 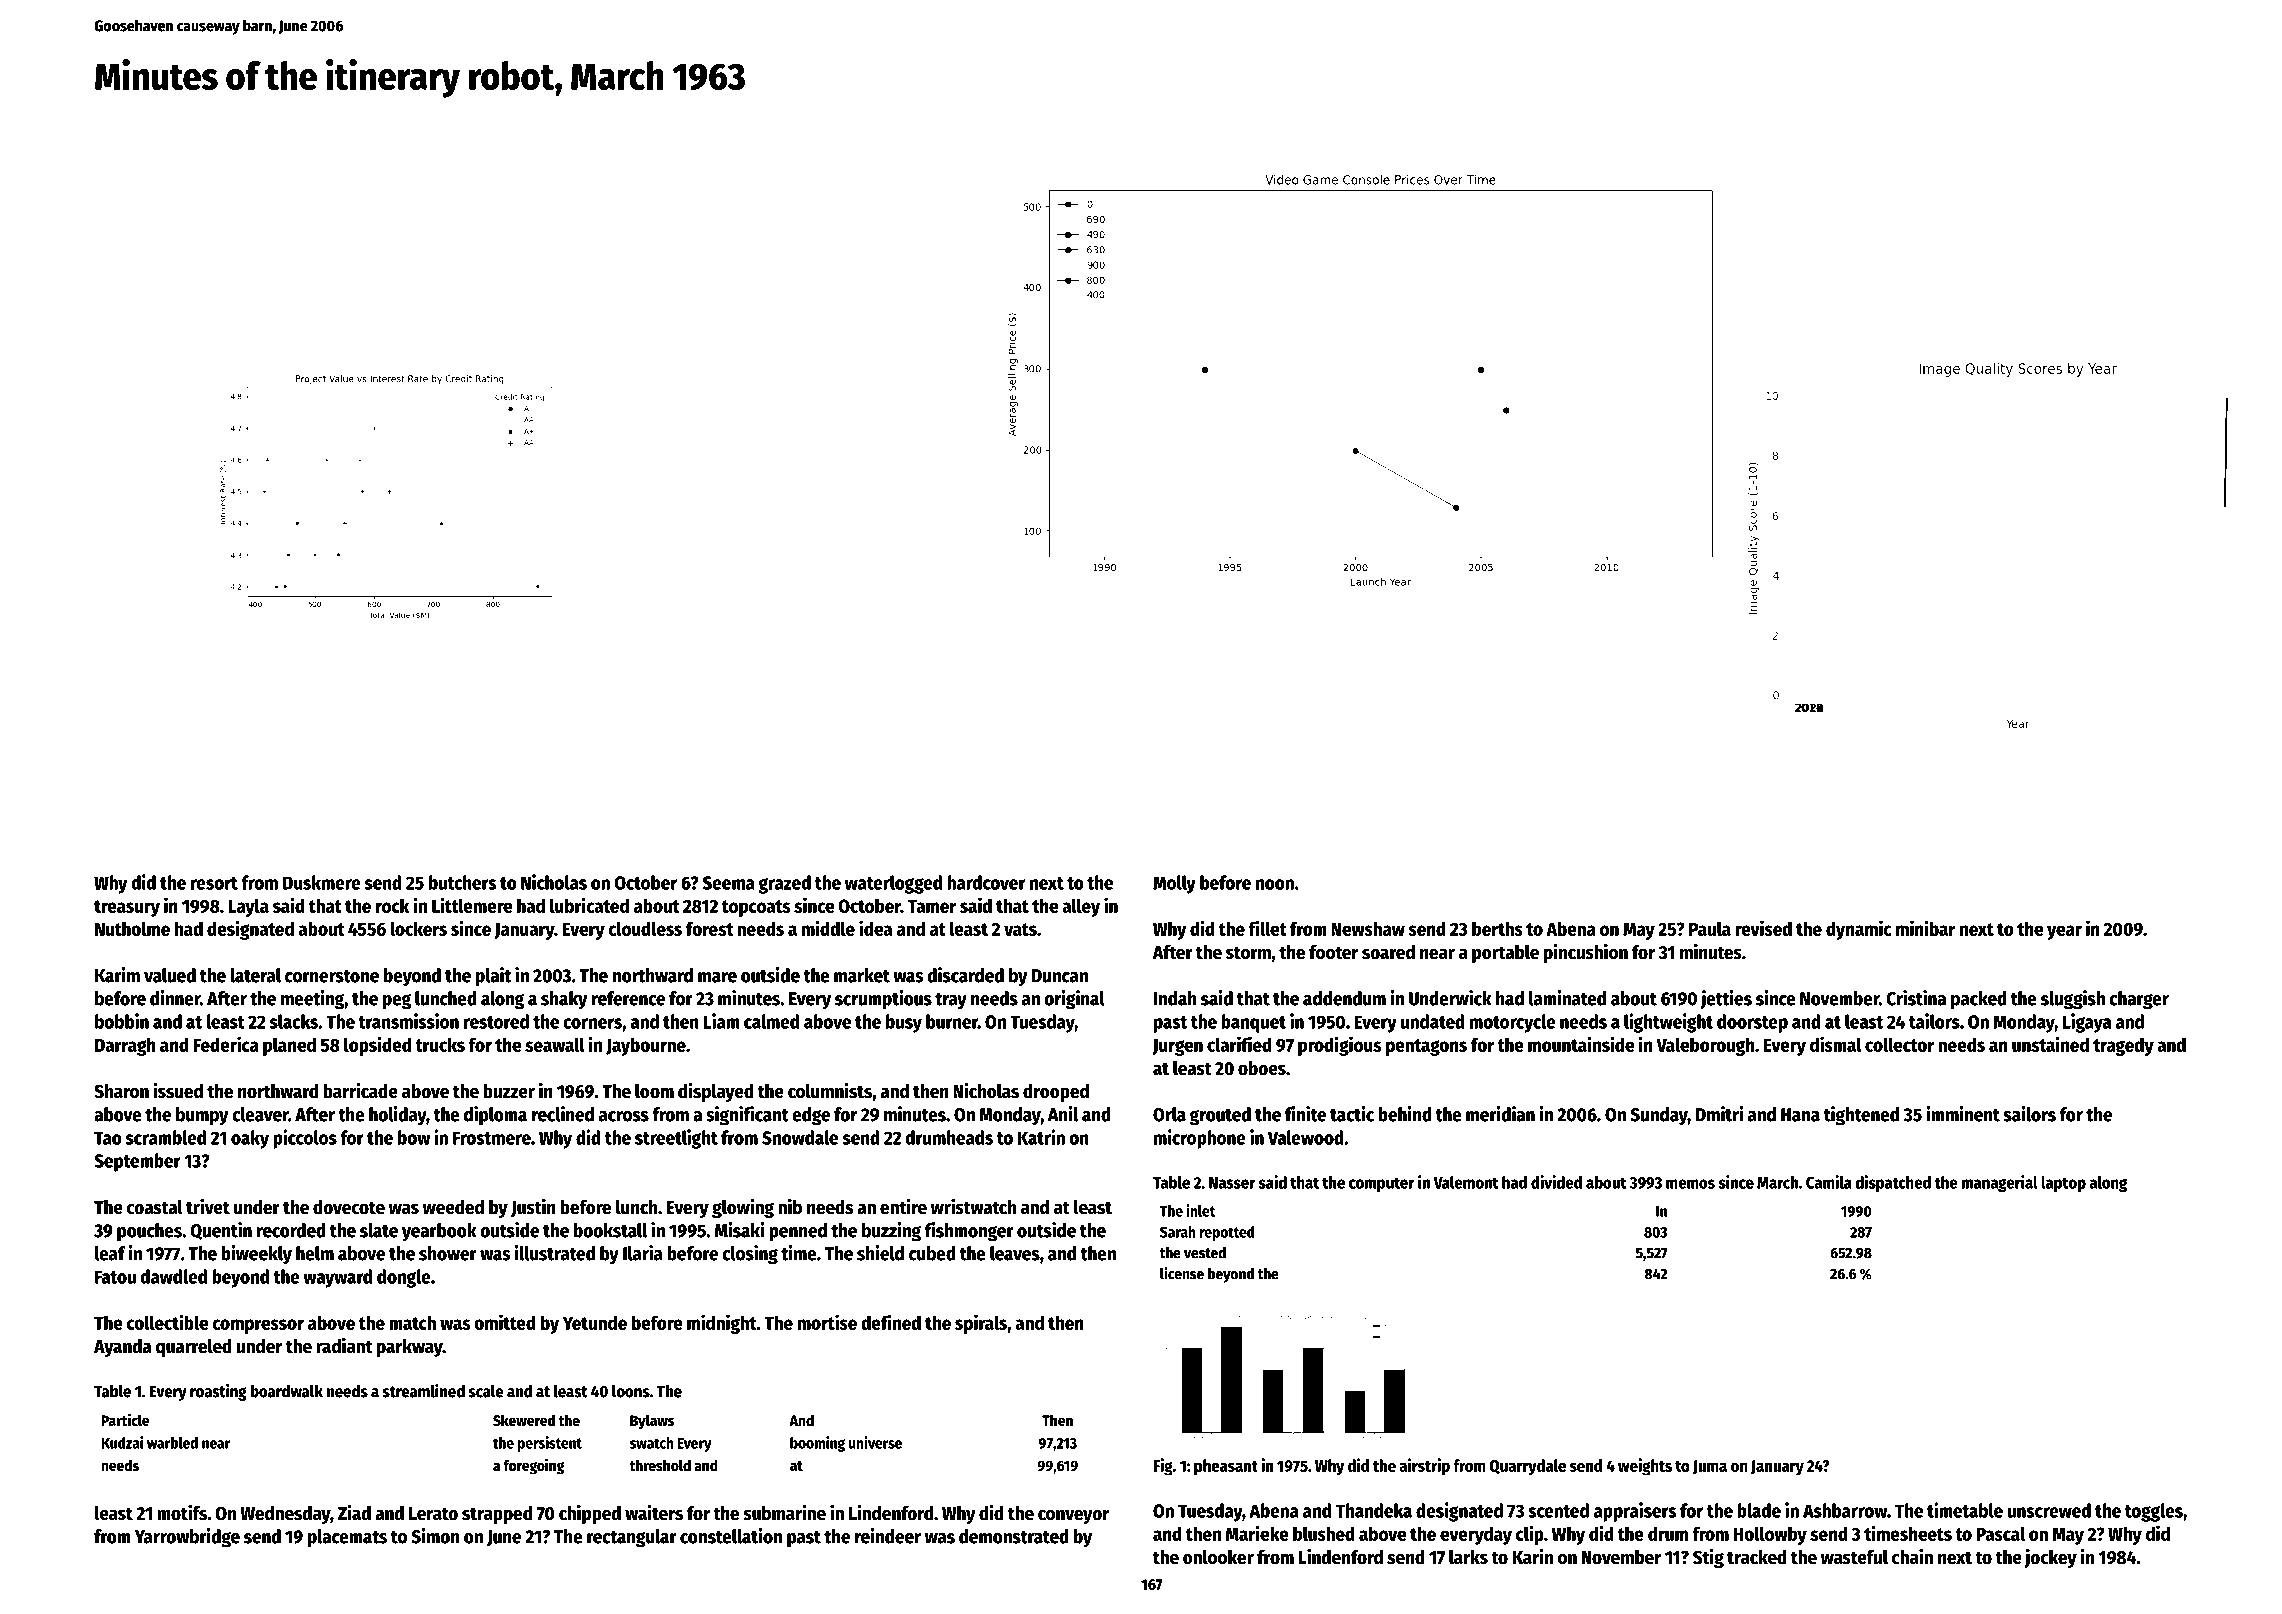 What do you see at coordinates (187, 1538) in the screenshot?
I see `Yarrowbridge` at bounding box center [187, 1538].
